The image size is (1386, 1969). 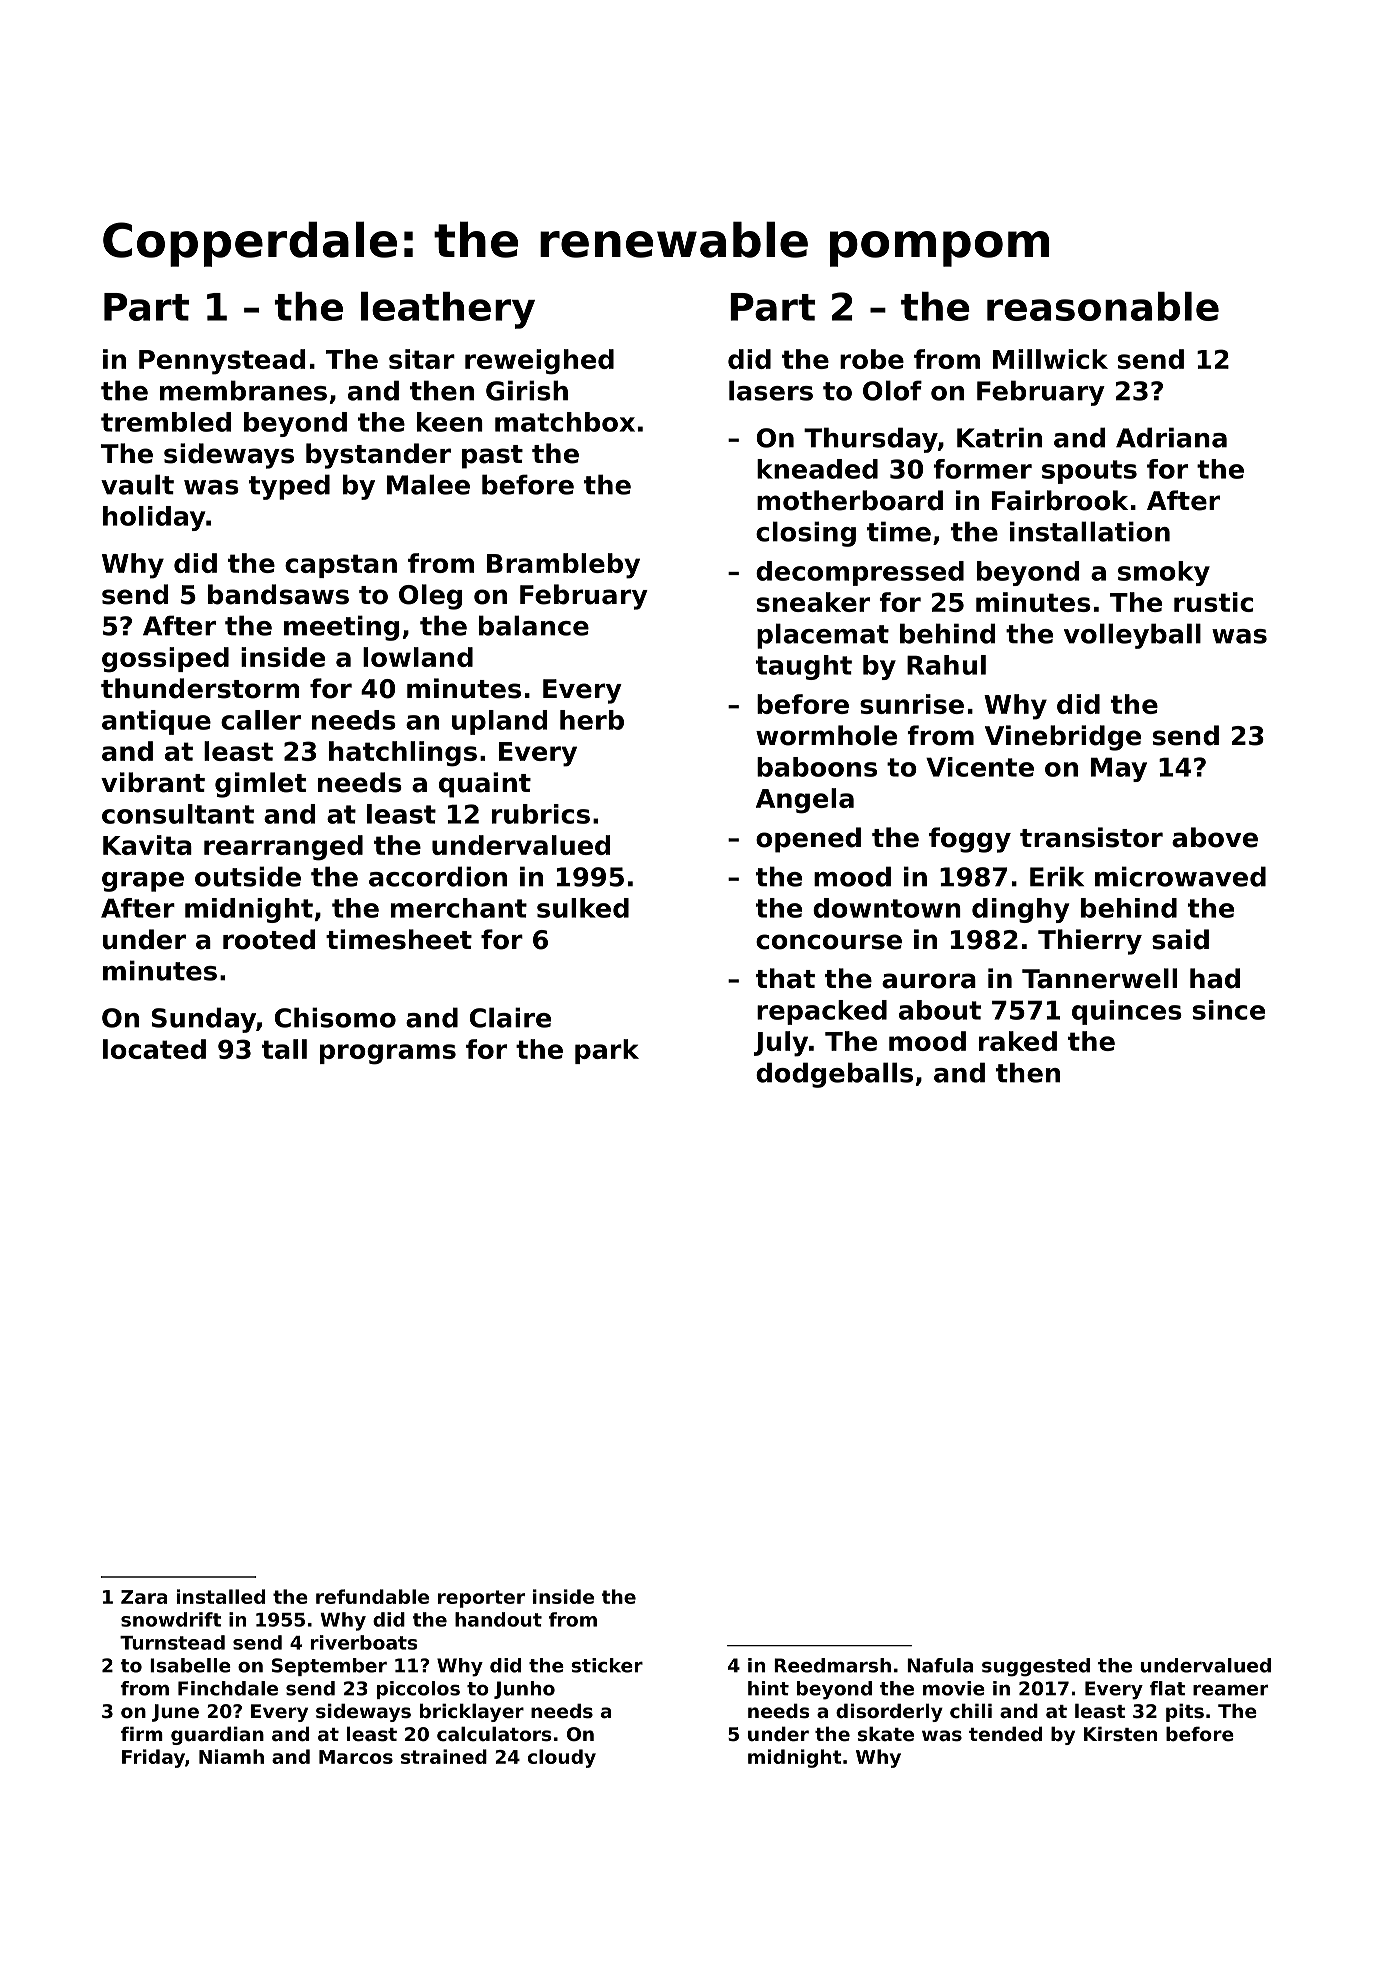 I want to click on reasonable, so click(x=1103, y=306).
